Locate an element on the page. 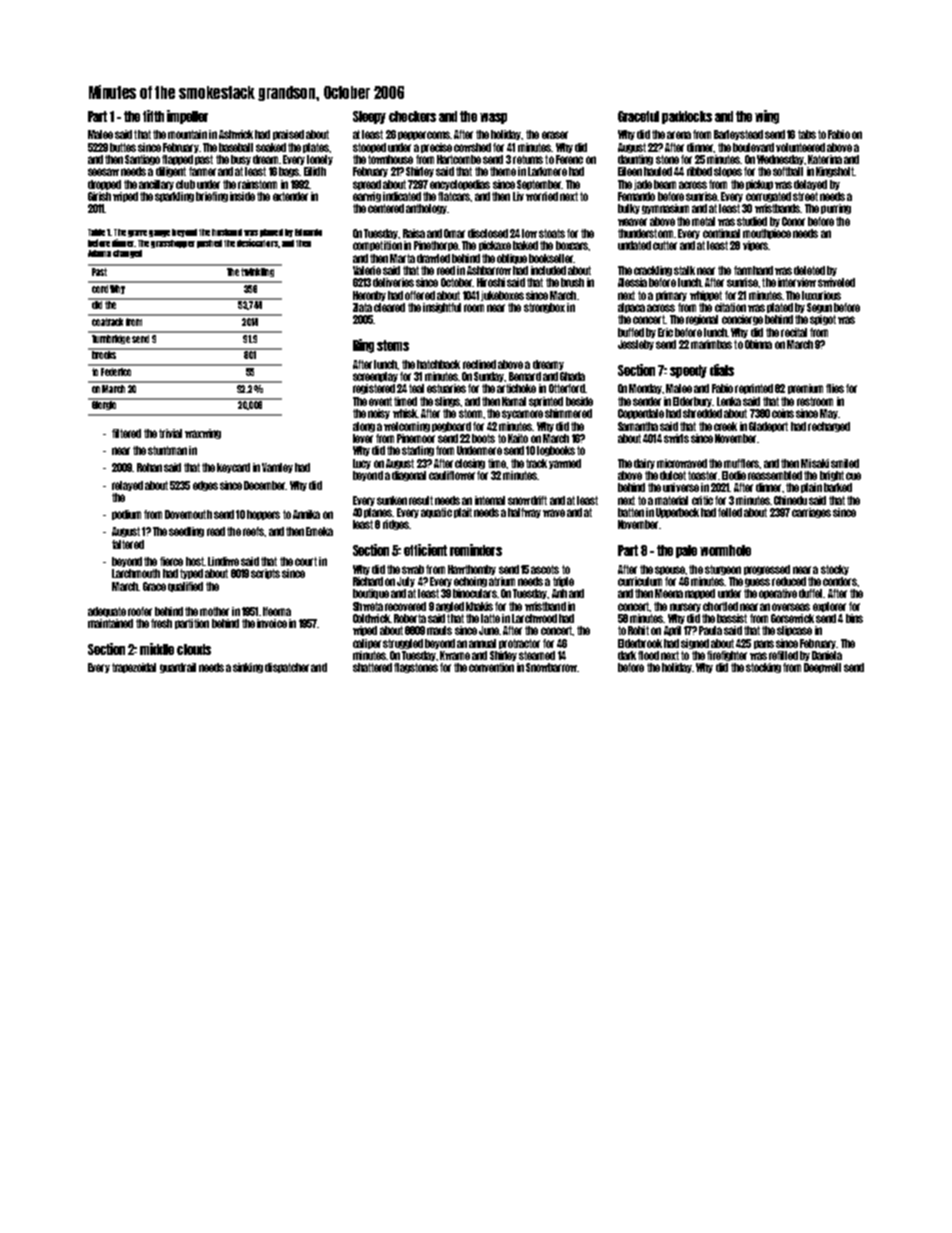 Image resolution: width=952 pixels, height=1233 pixels. pushed is located at coordinates (209, 244).
